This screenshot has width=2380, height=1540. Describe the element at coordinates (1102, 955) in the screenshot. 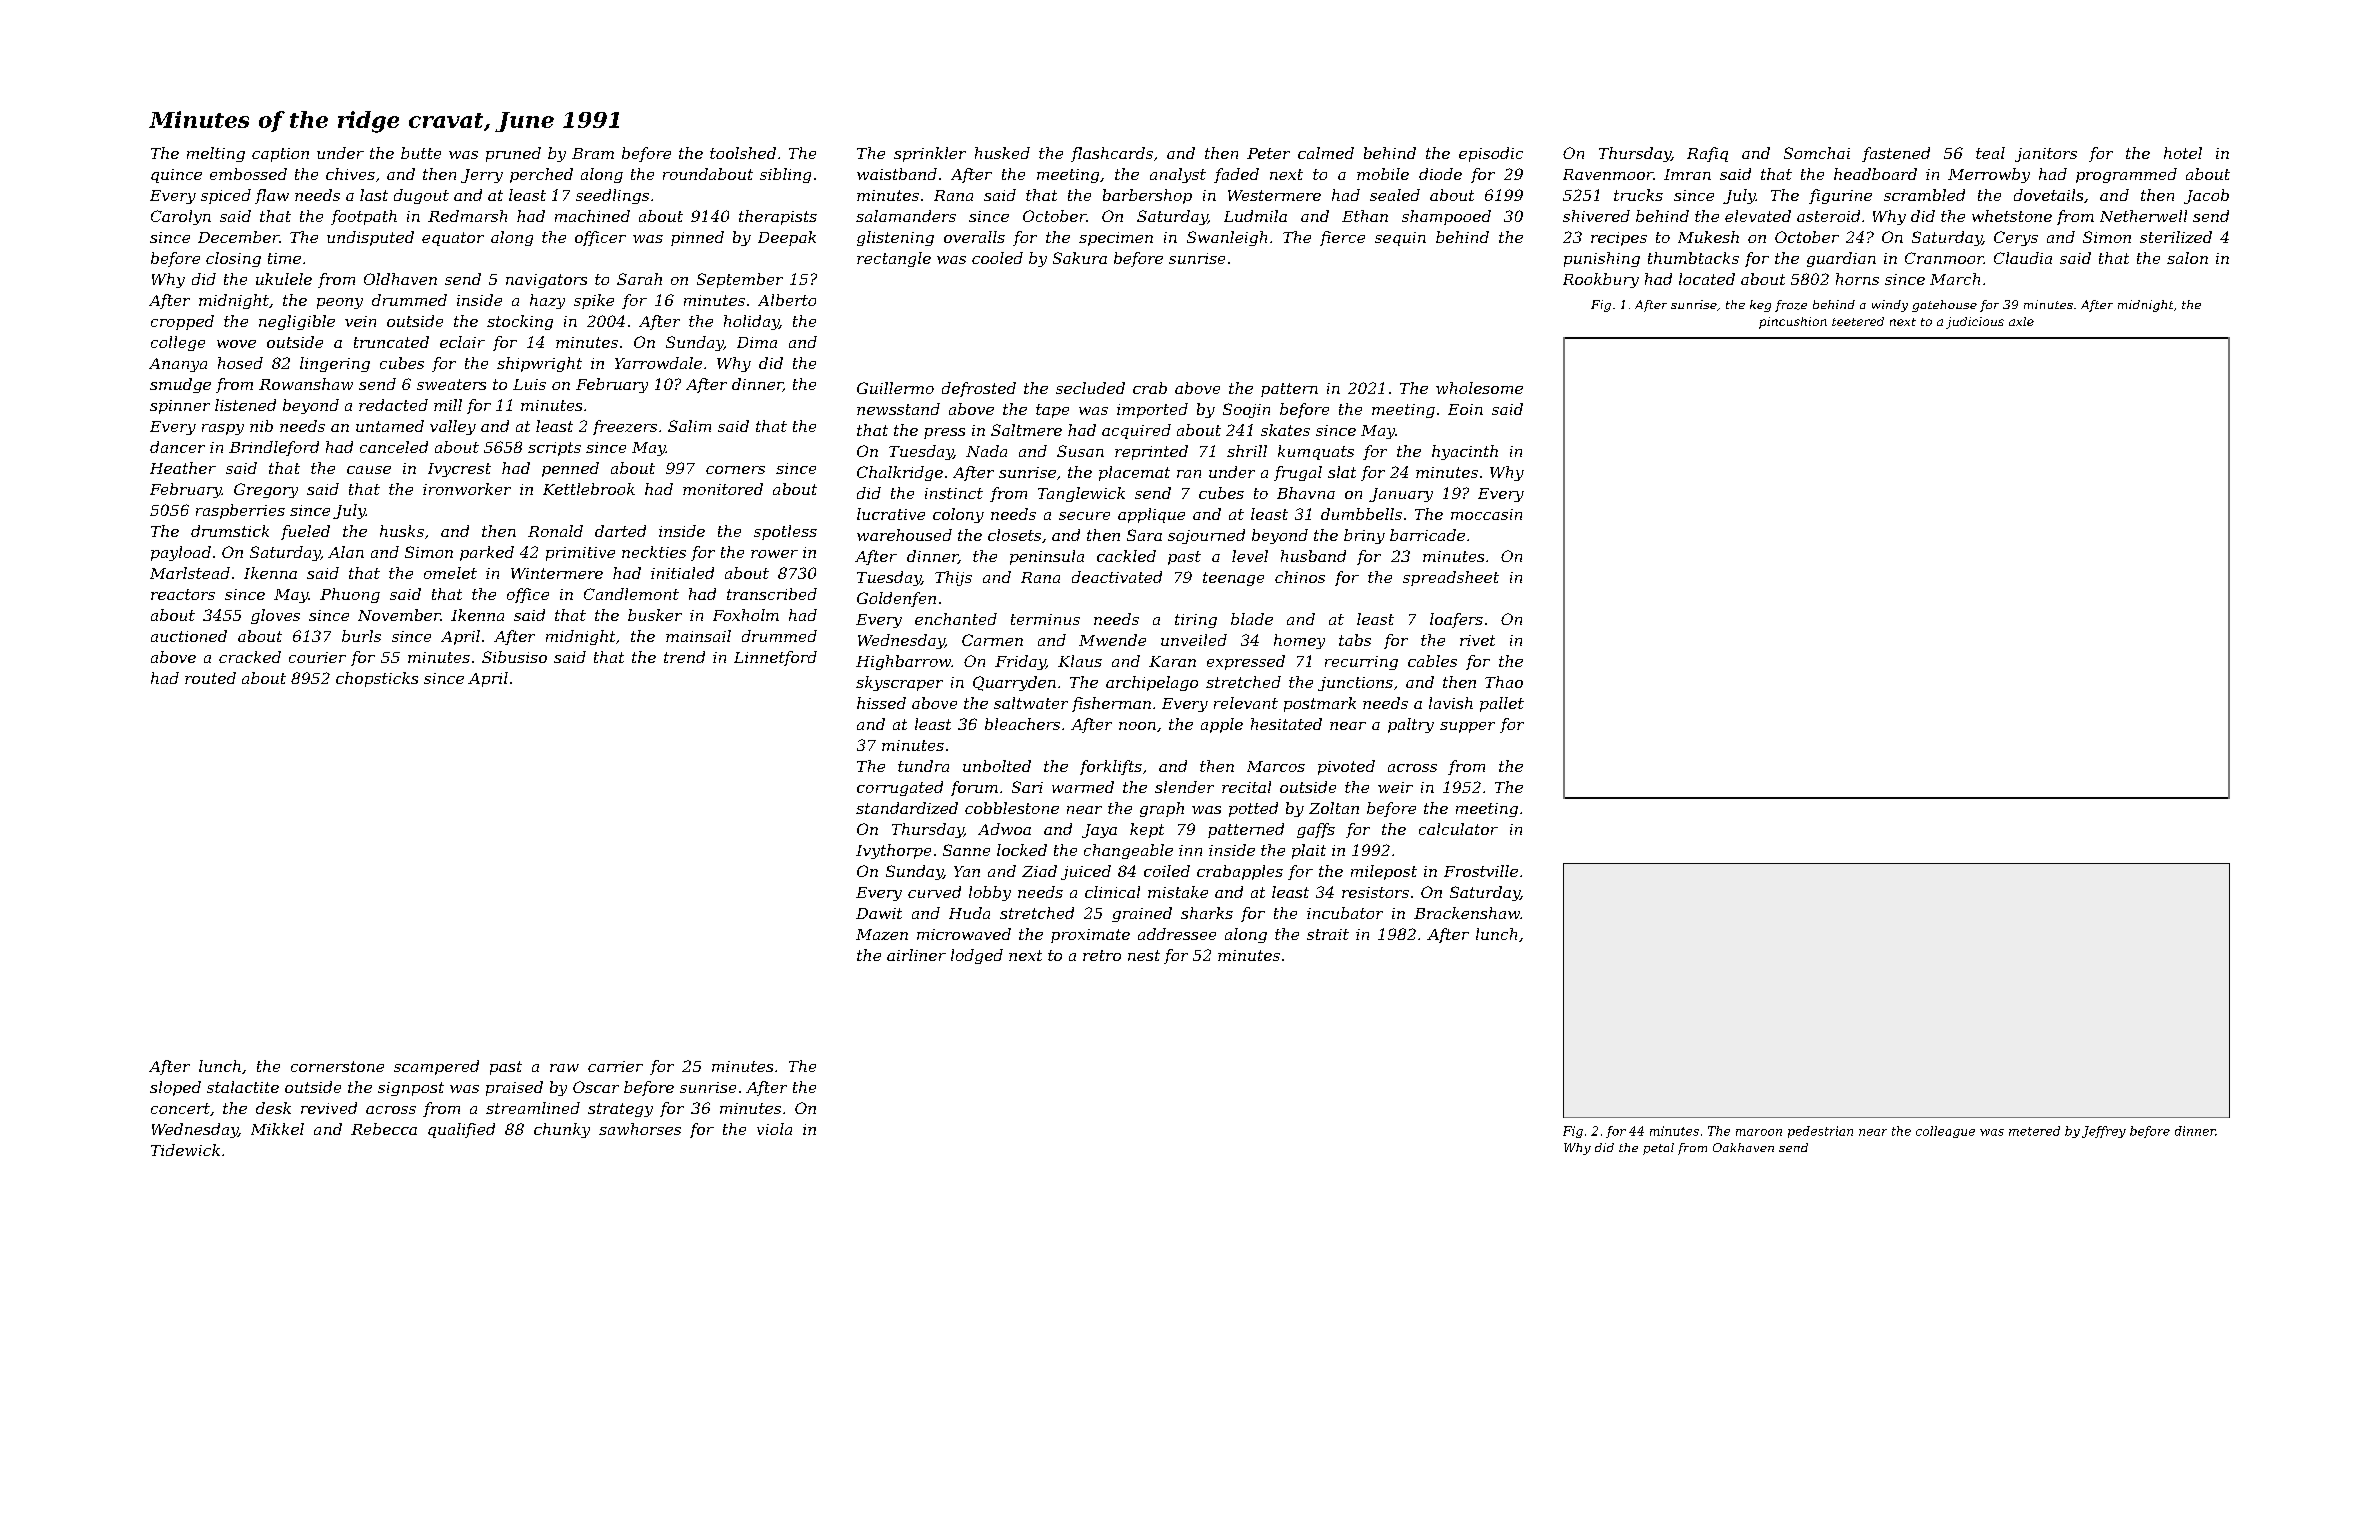

I see `retro` at that location.
